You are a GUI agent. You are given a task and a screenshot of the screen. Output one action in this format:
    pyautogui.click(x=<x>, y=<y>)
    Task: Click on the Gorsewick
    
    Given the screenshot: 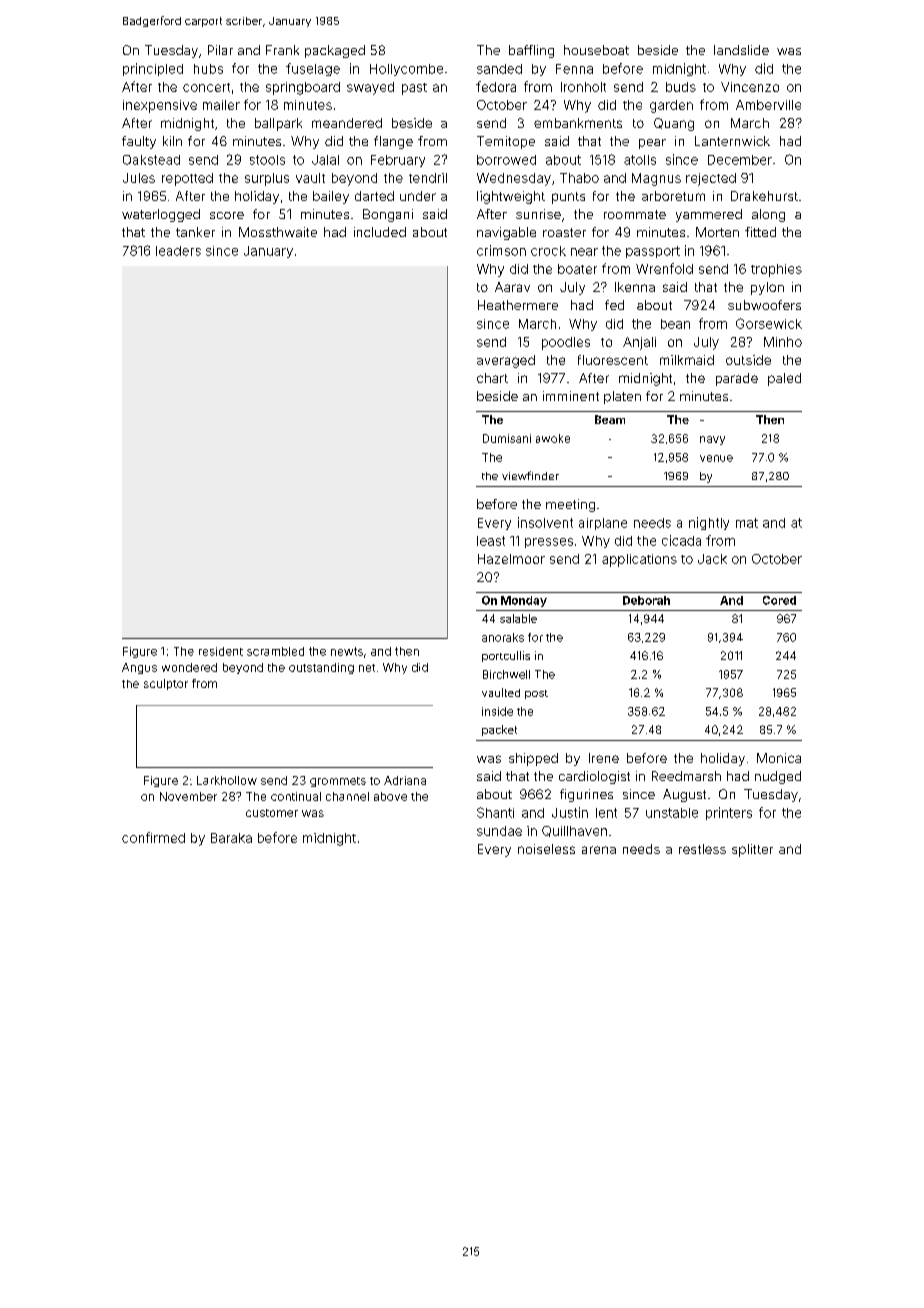 What is the action you would take?
    pyautogui.click(x=769, y=323)
